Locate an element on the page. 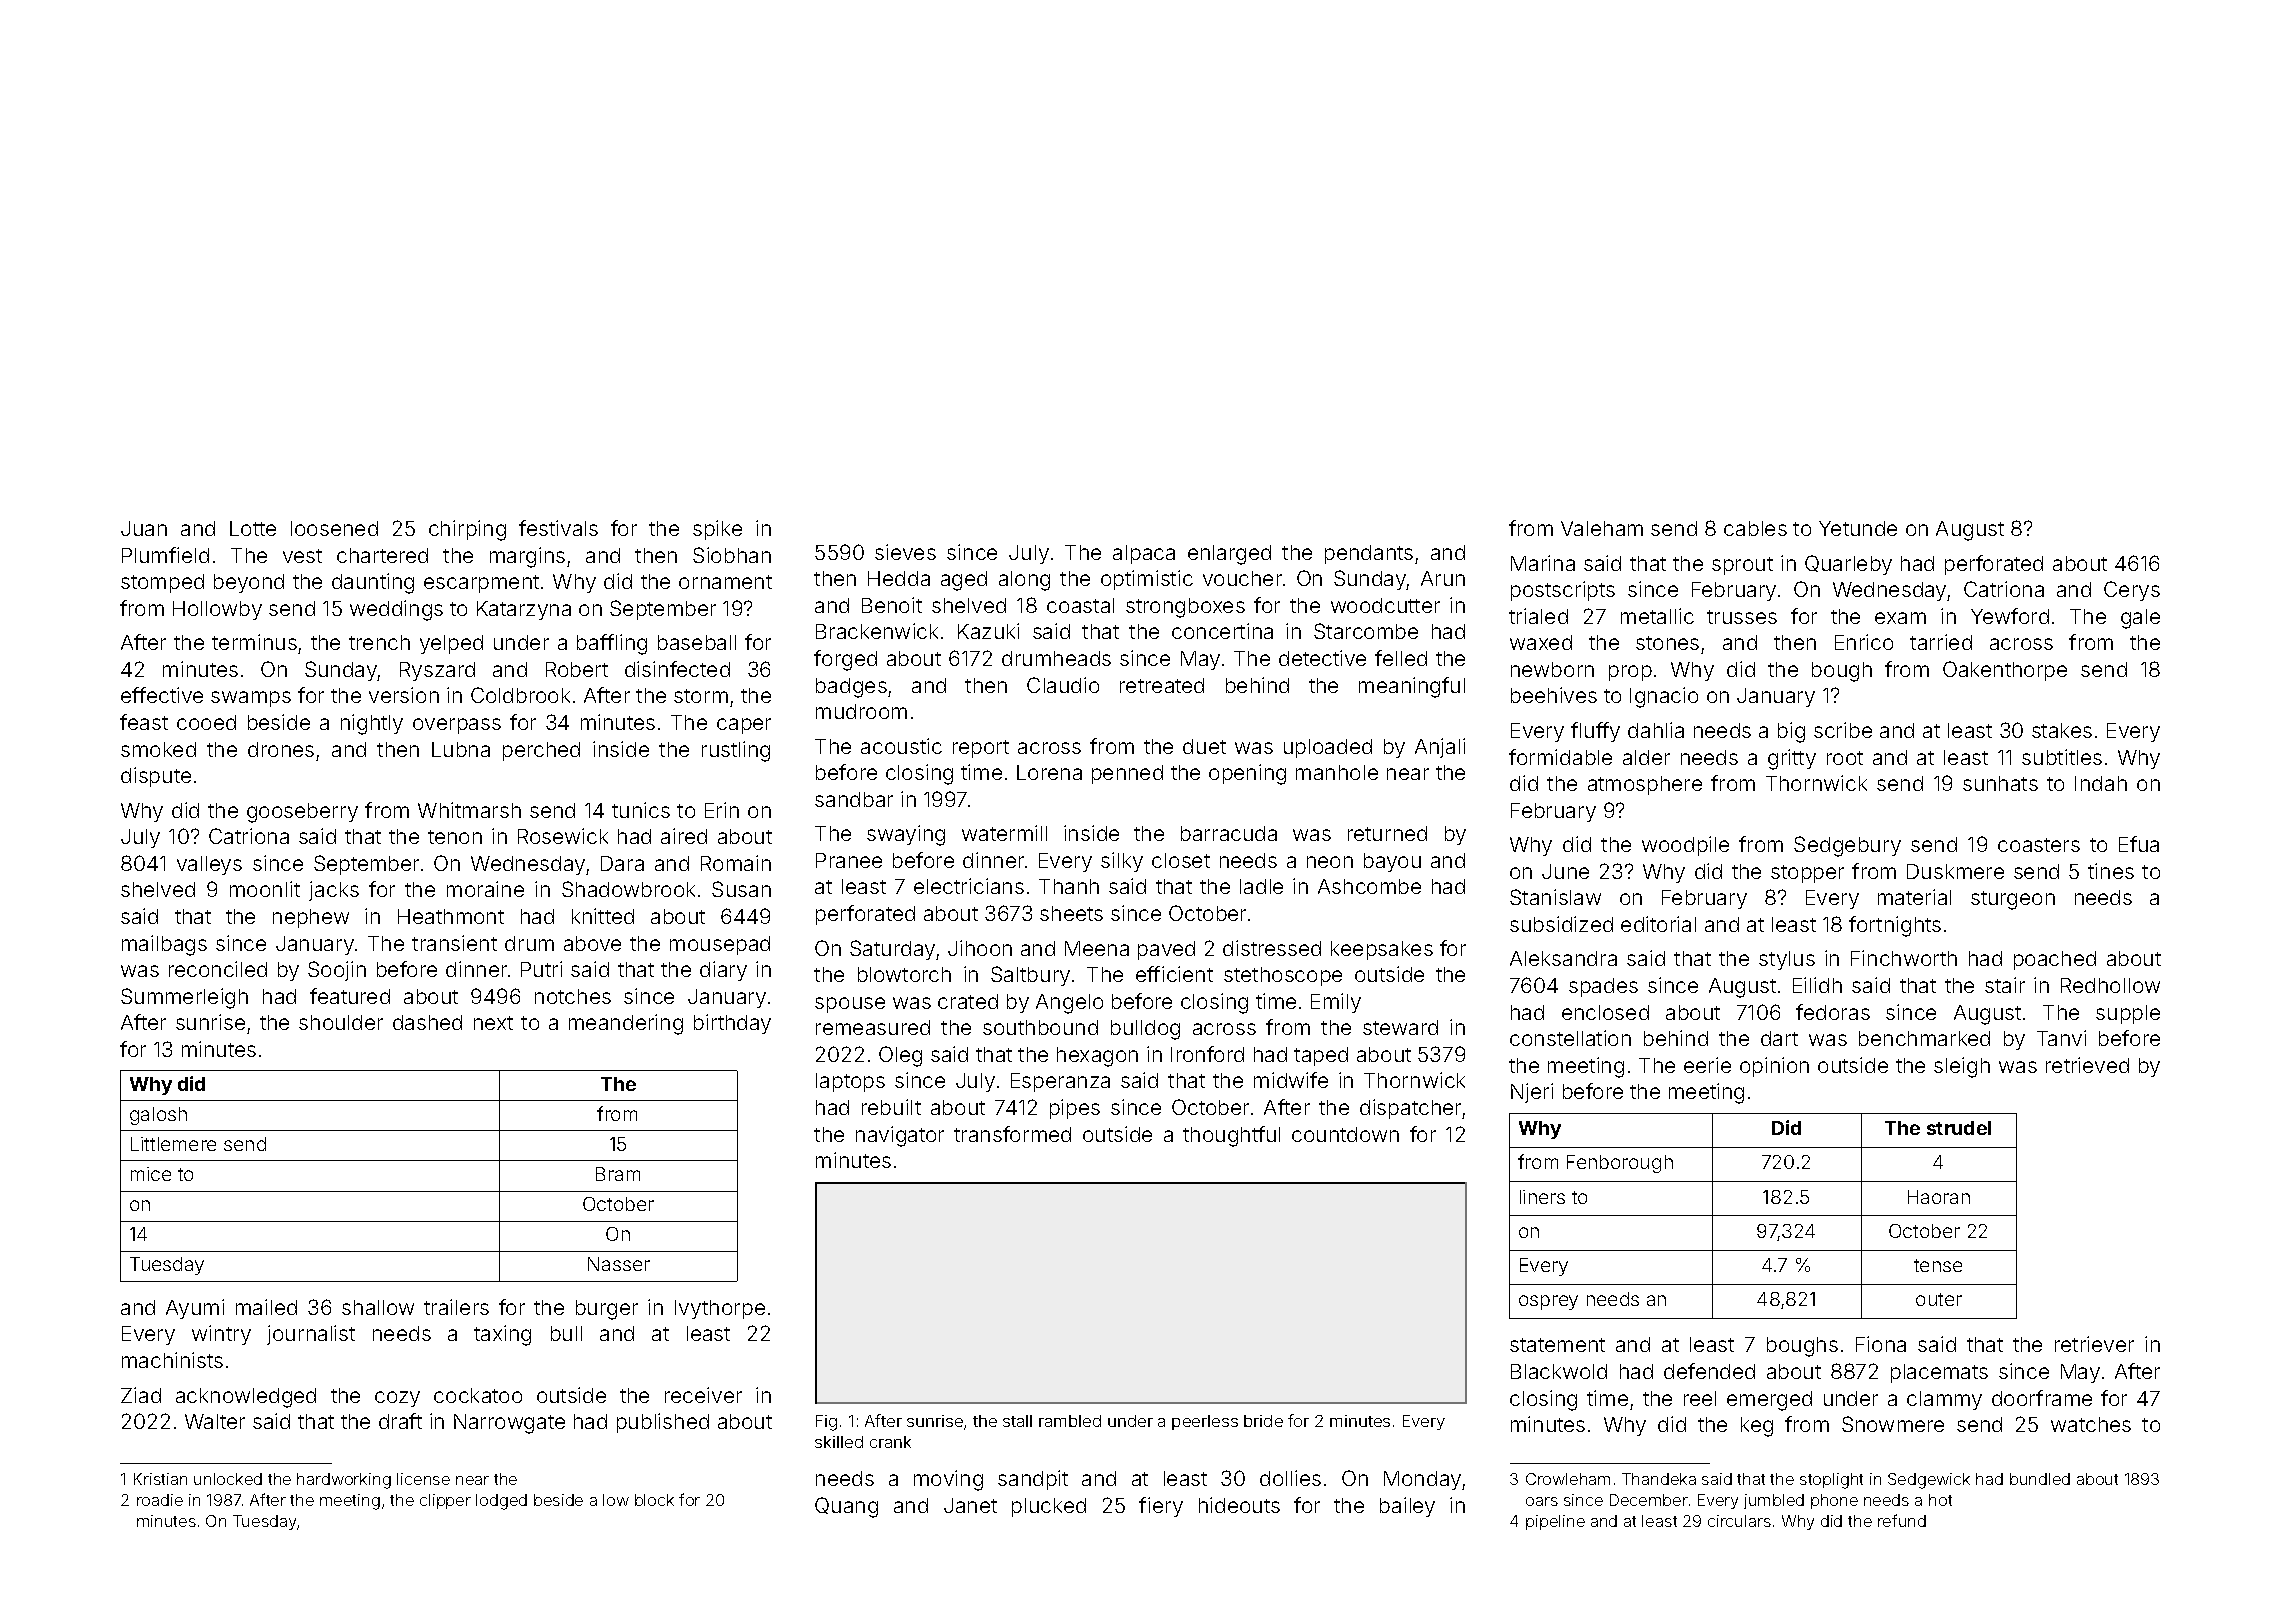 This page has width=2282, height=1614. galosh is located at coordinates (158, 1116).
